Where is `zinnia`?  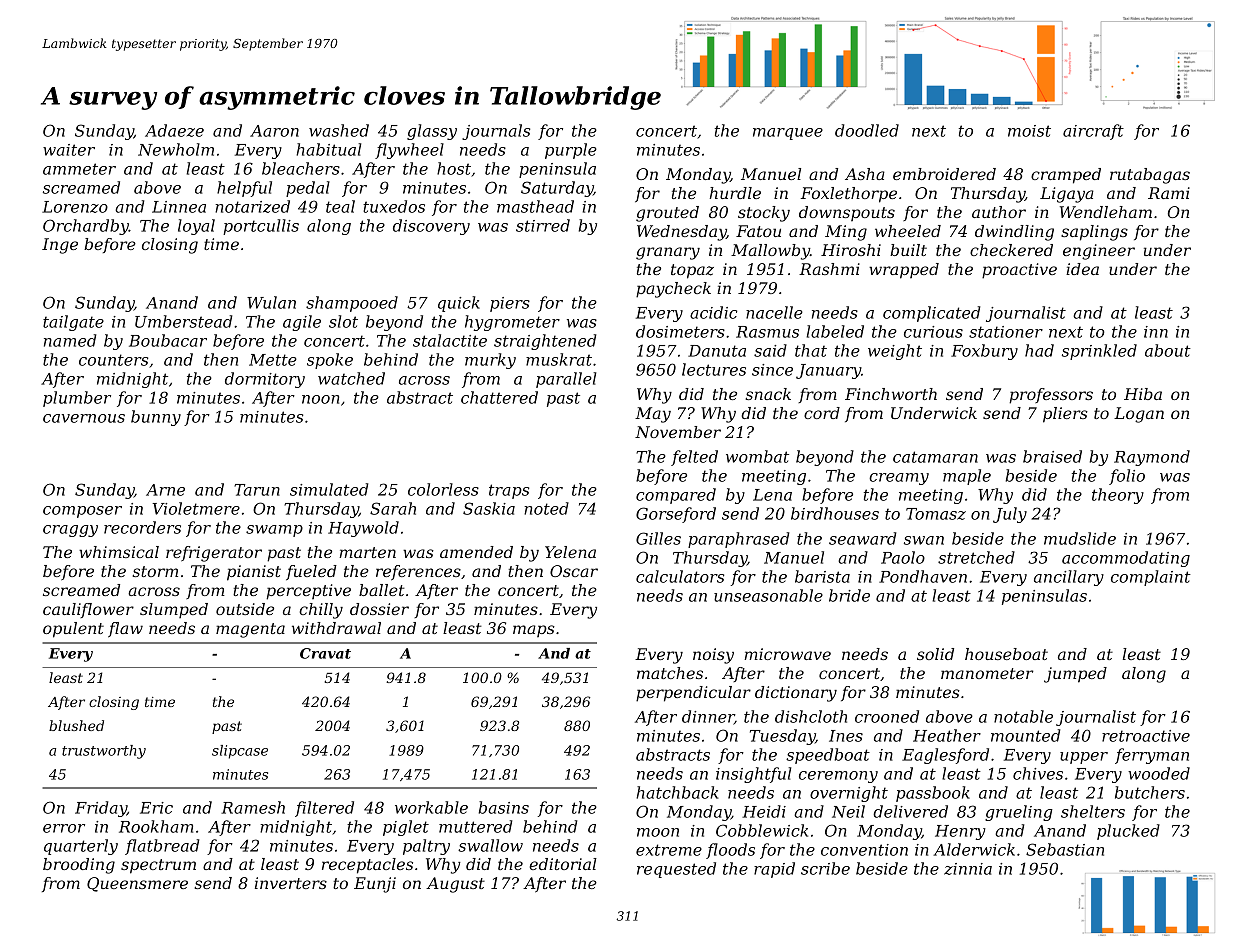
zinnia is located at coordinates (968, 869).
